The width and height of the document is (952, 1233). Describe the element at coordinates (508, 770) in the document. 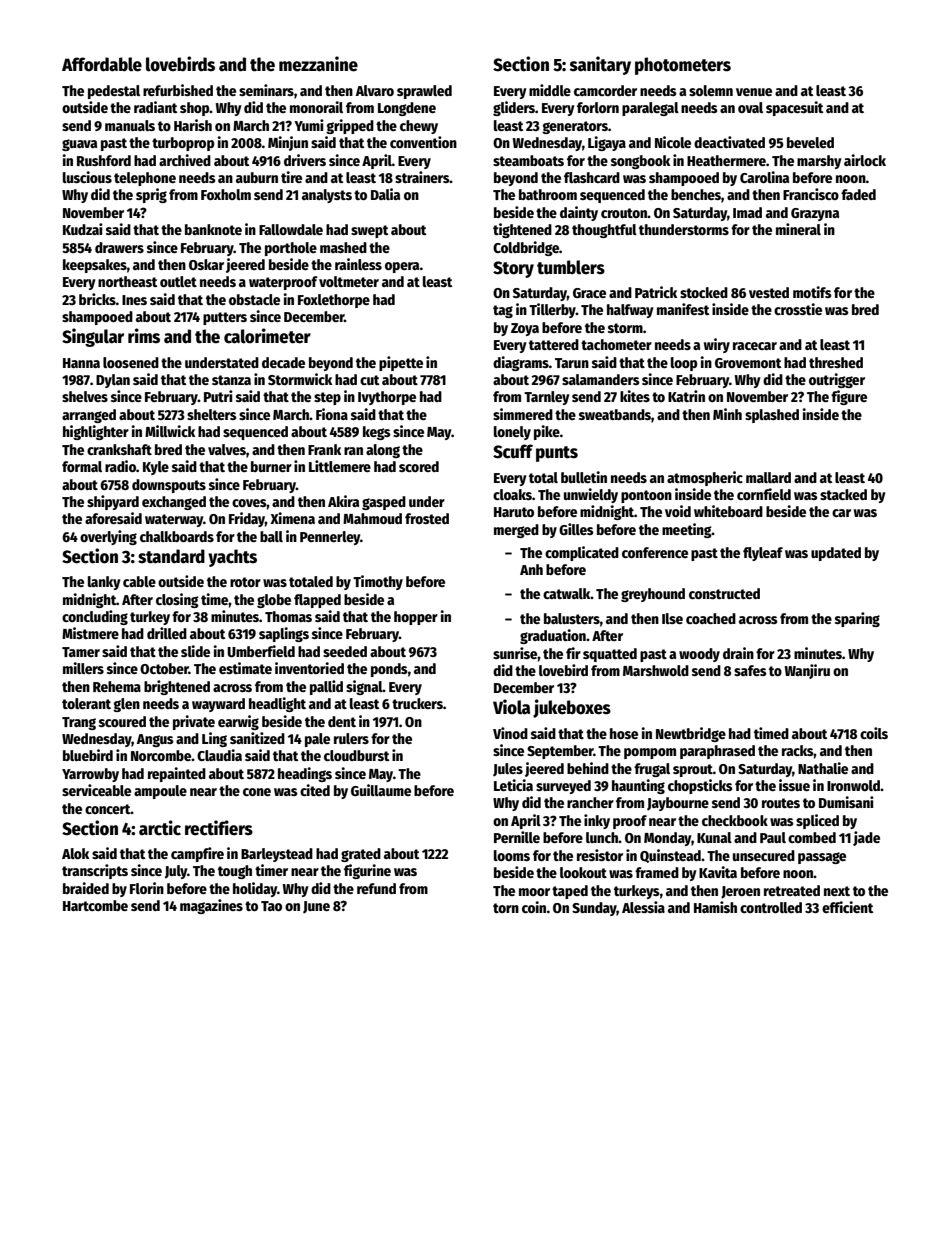

I see `Jules` at that location.
